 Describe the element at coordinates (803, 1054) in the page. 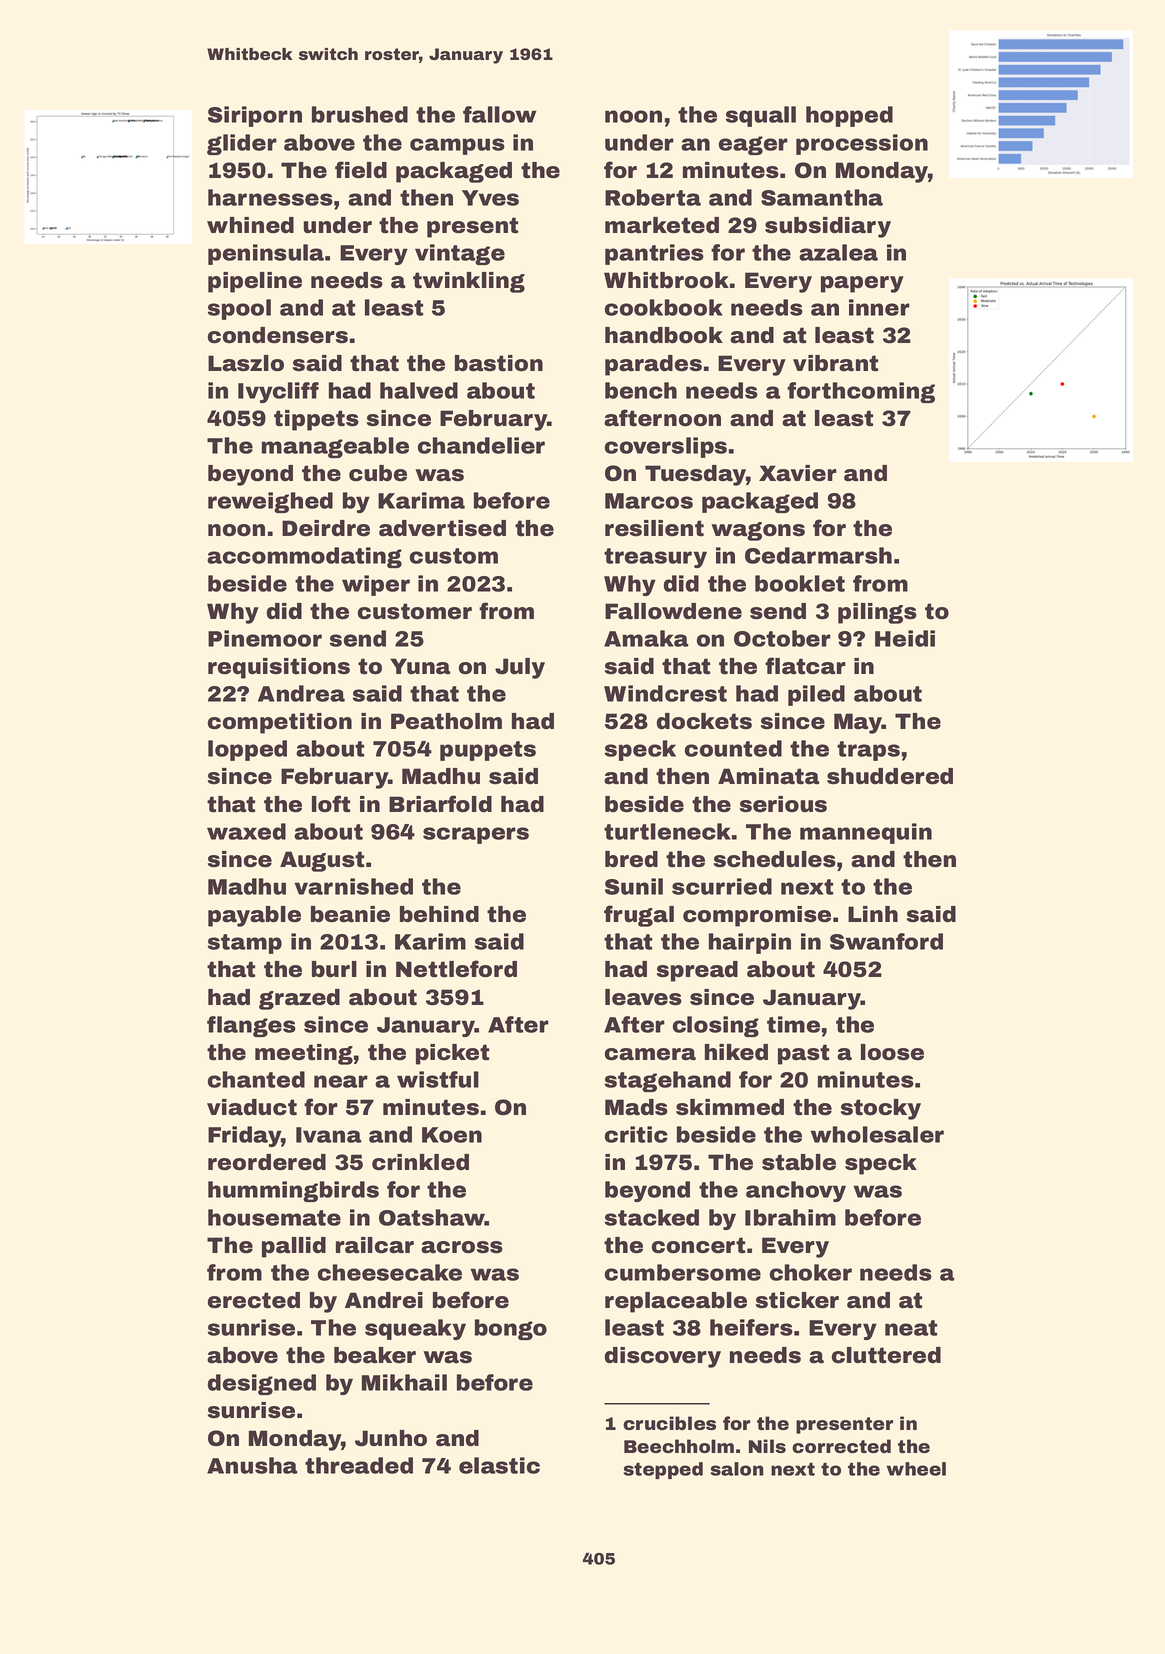

I see `past` at that location.
